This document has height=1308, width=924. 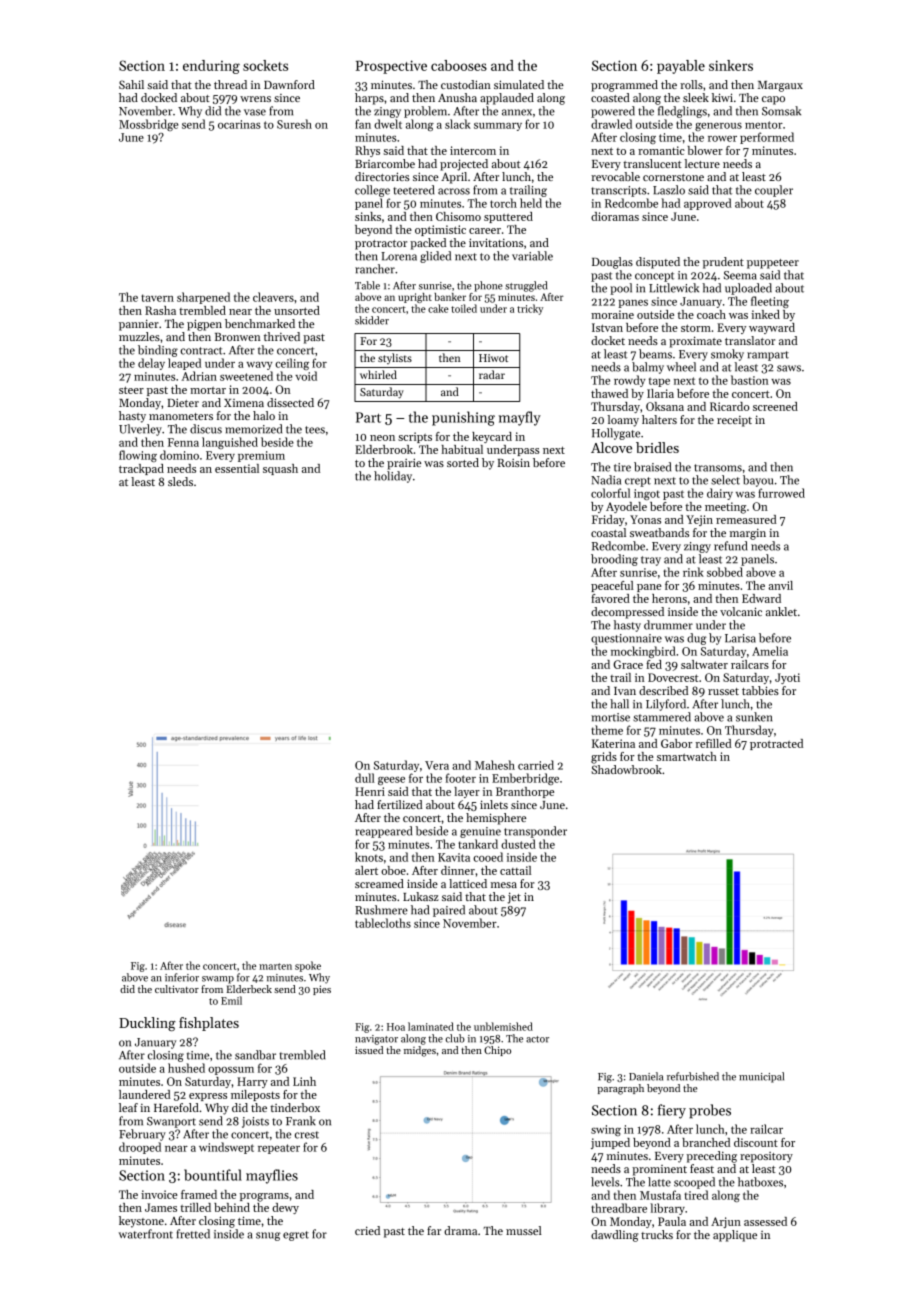 What do you see at coordinates (460, 1230) in the document?
I see `drama` at bounding box center [460, 1230].
